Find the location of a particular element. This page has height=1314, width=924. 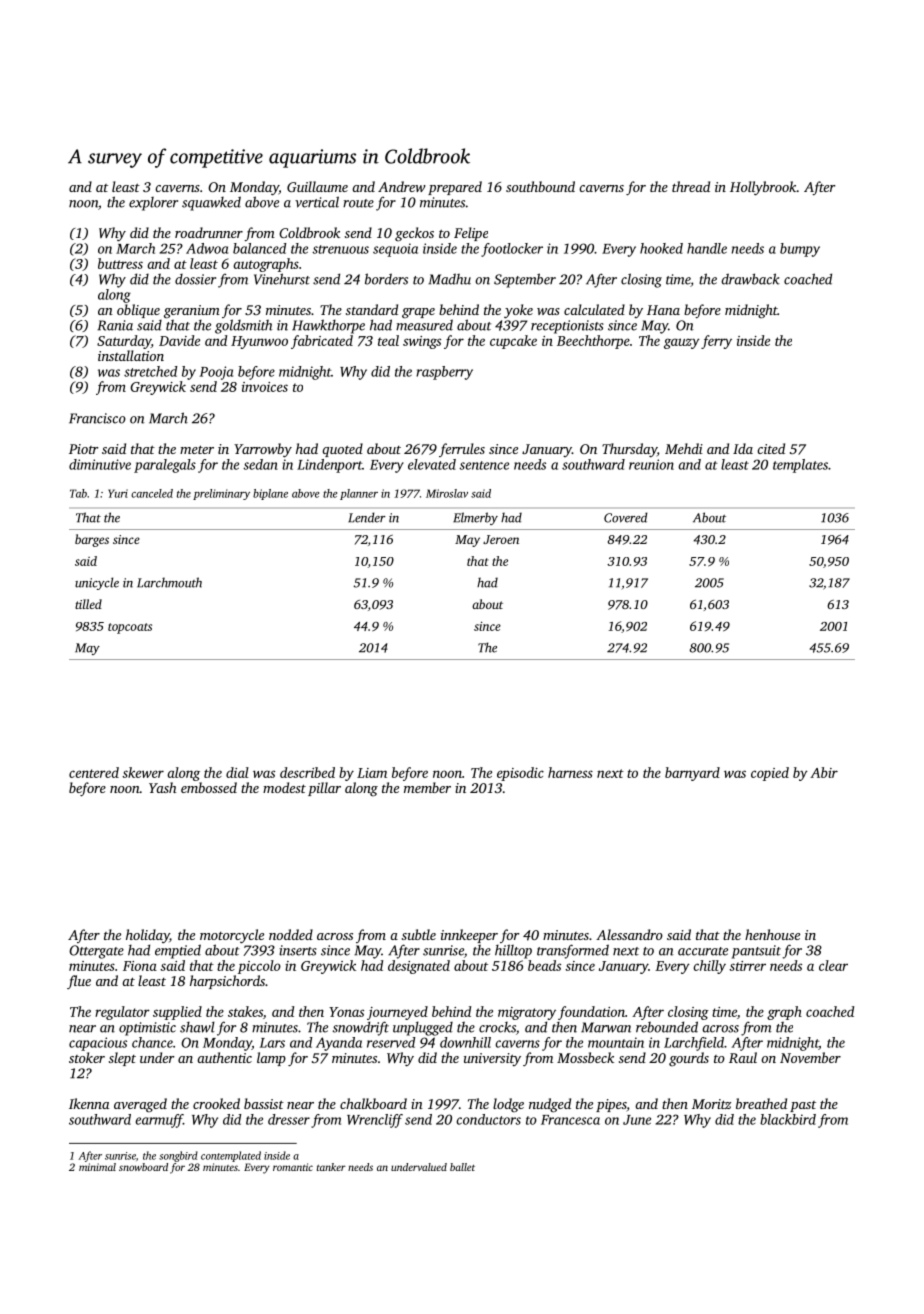

prepared is located at coordinates (455, 188).
